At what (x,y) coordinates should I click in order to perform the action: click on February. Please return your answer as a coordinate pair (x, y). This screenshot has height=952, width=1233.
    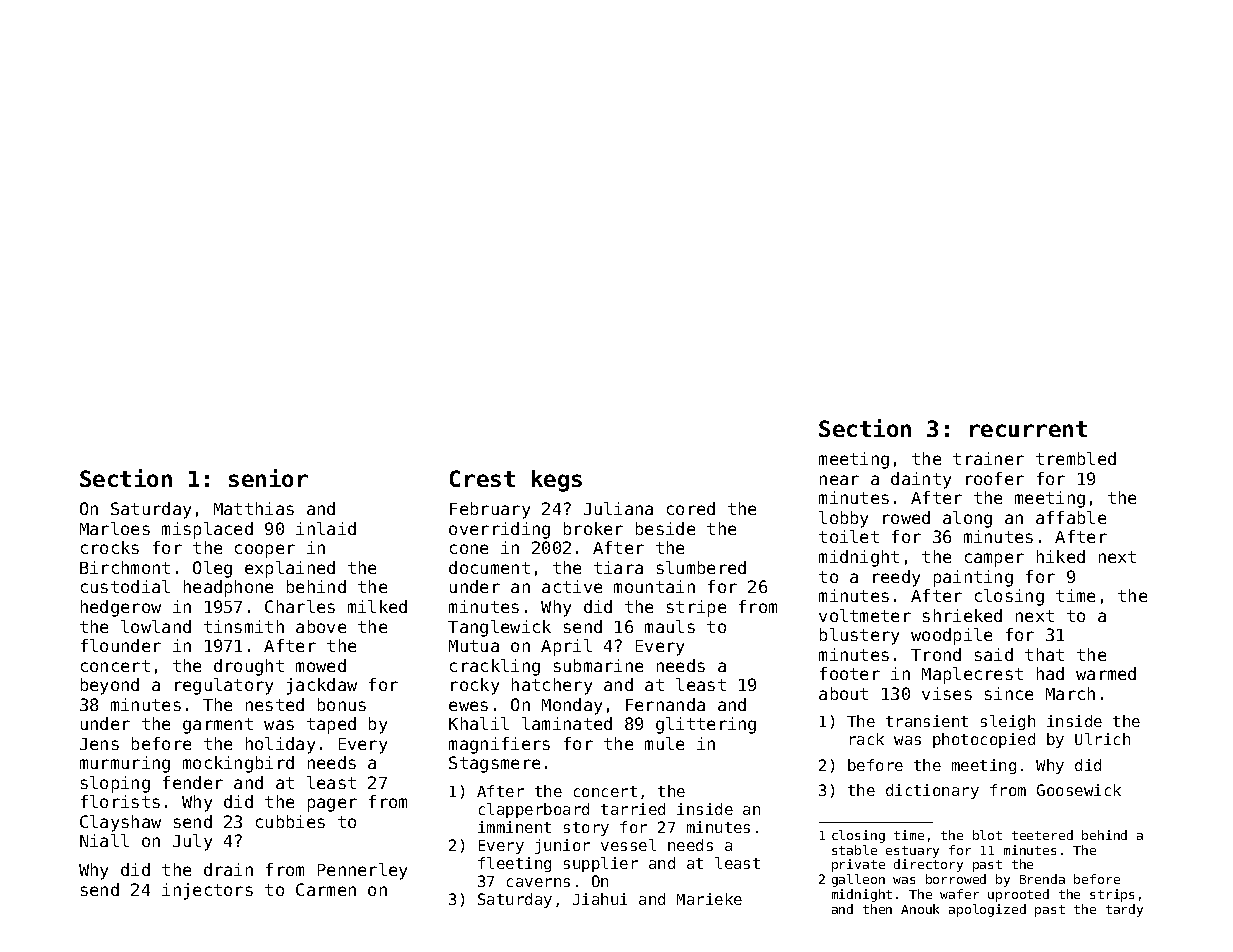
    Looking at the image, I should click on (490, 510).
